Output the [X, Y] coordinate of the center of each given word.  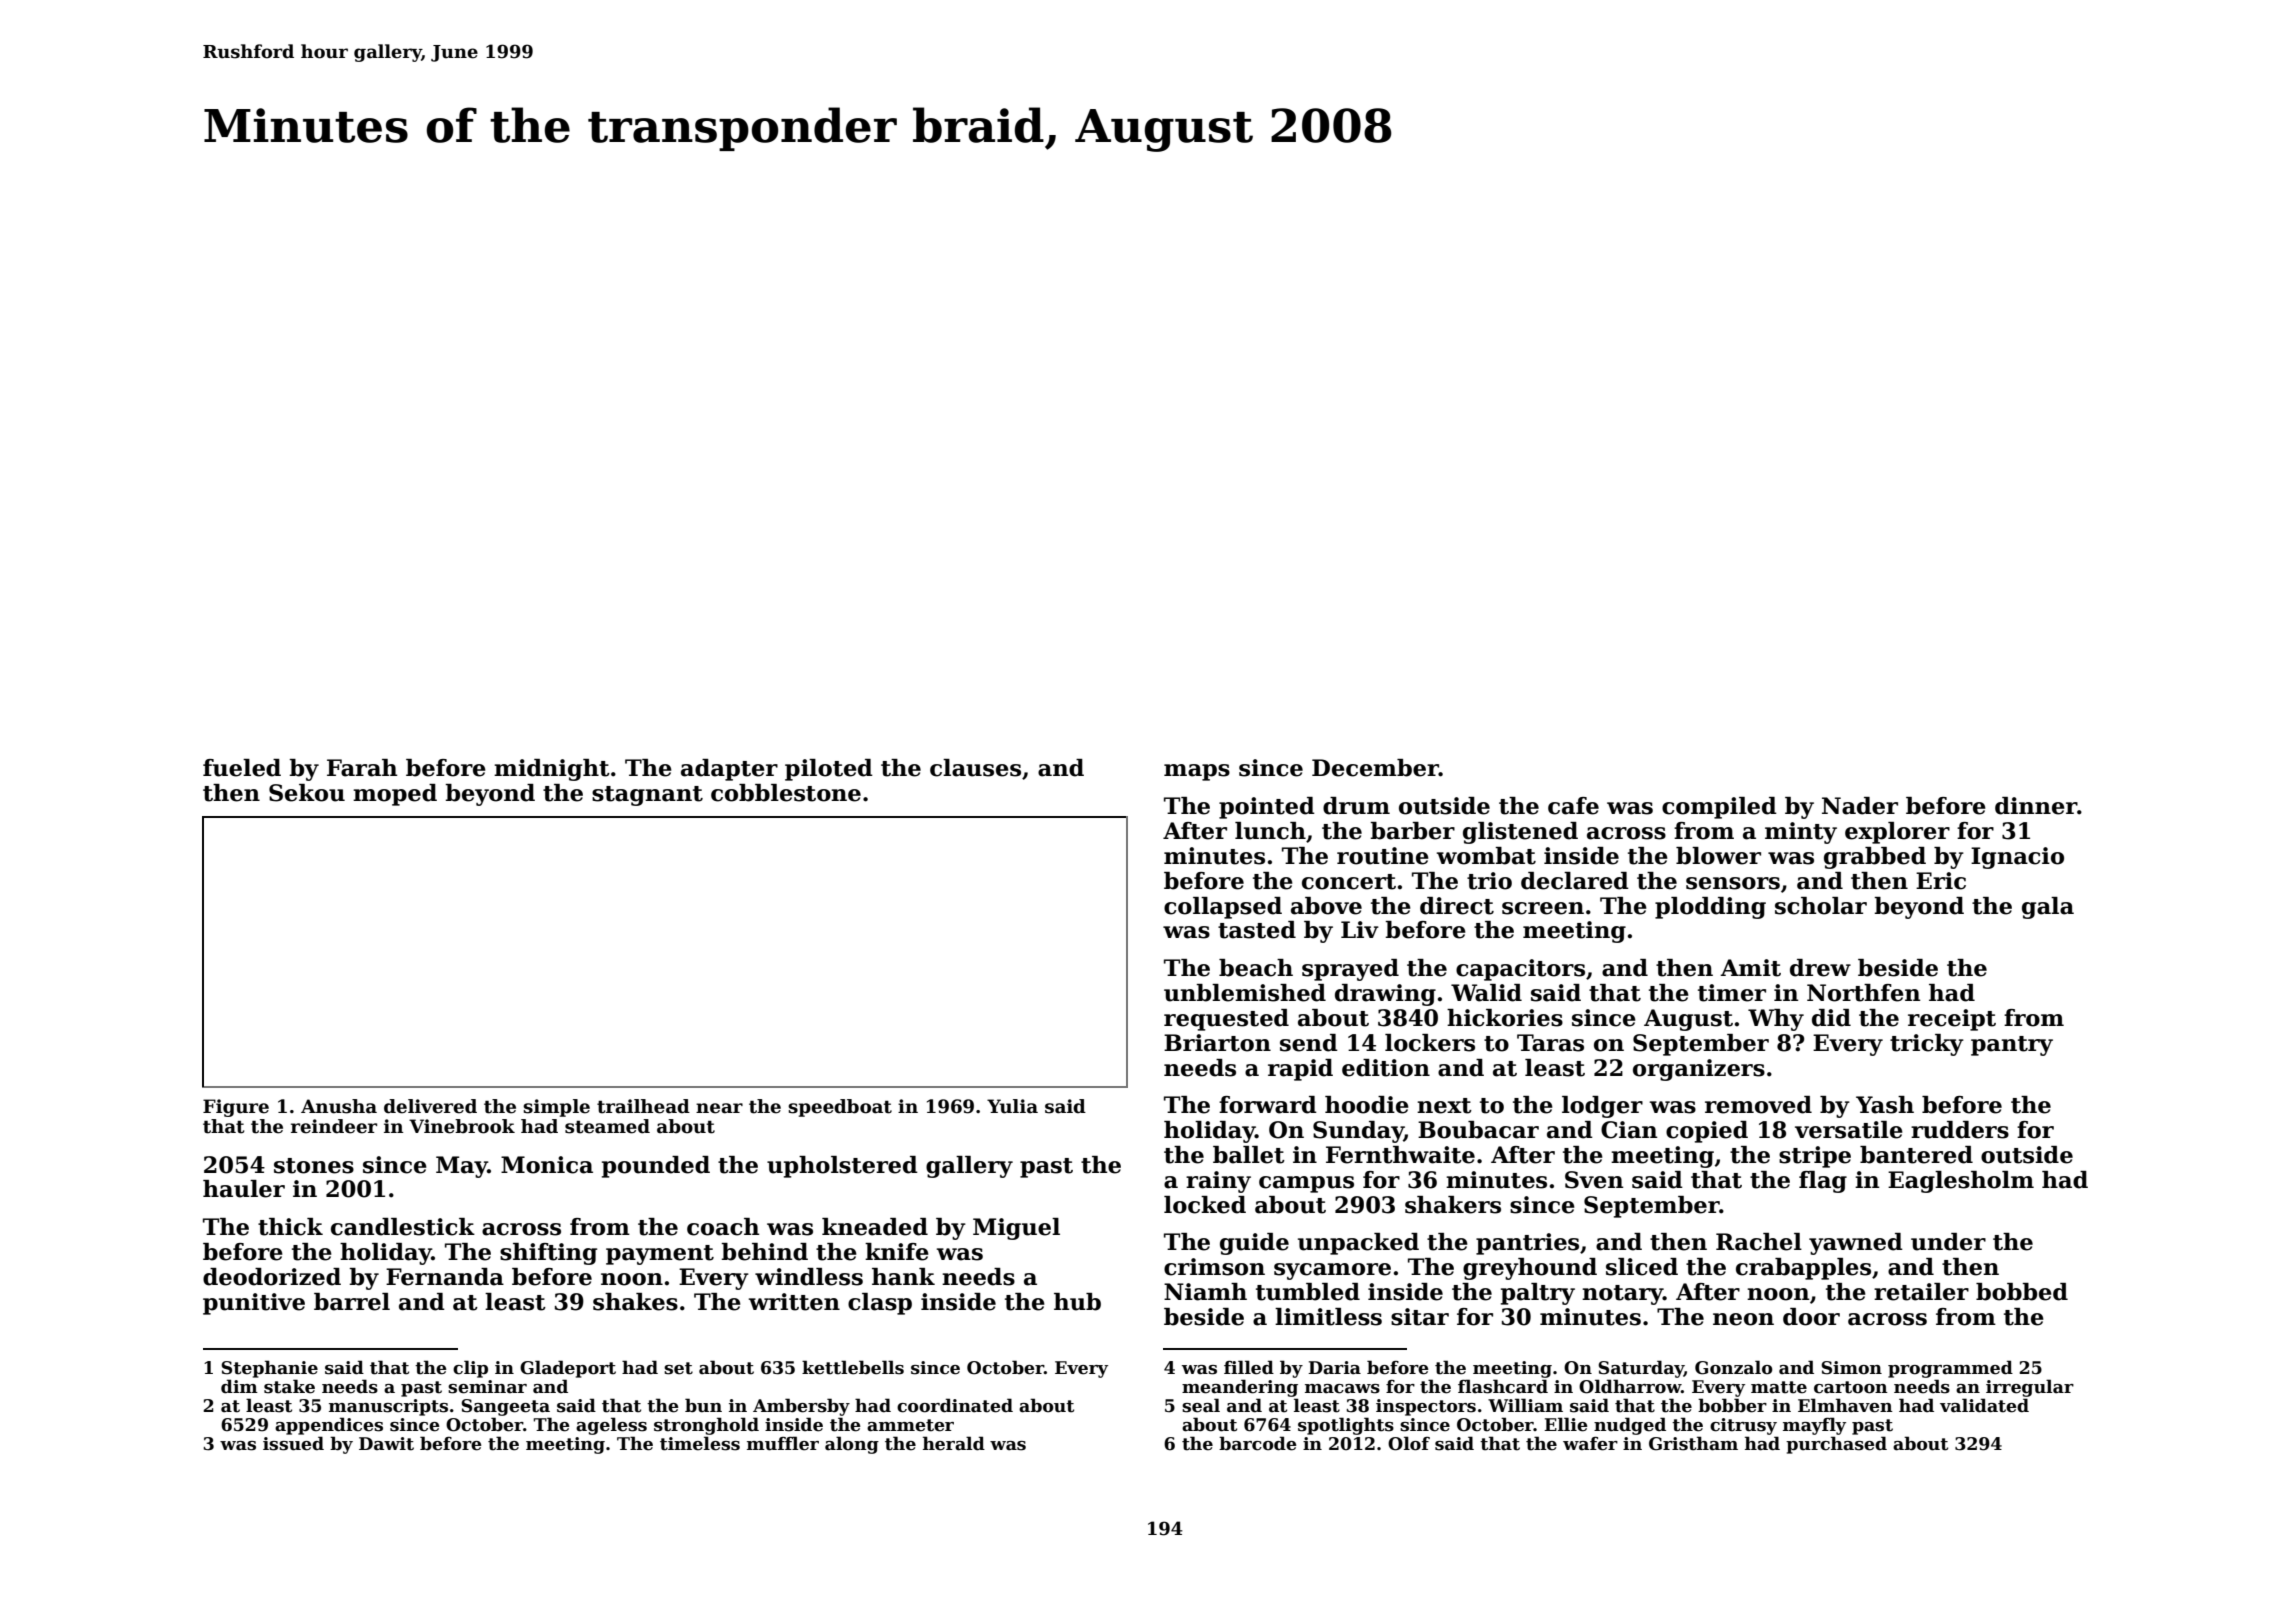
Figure [236, 1108]
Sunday [1358, 1132]
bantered [1916, 1155]
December [1375, 768]
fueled [242, 768]
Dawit [386, 1444]
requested [1226, 1020]
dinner [2036, 806]
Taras [1550, 1043]
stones [314, 1166]
